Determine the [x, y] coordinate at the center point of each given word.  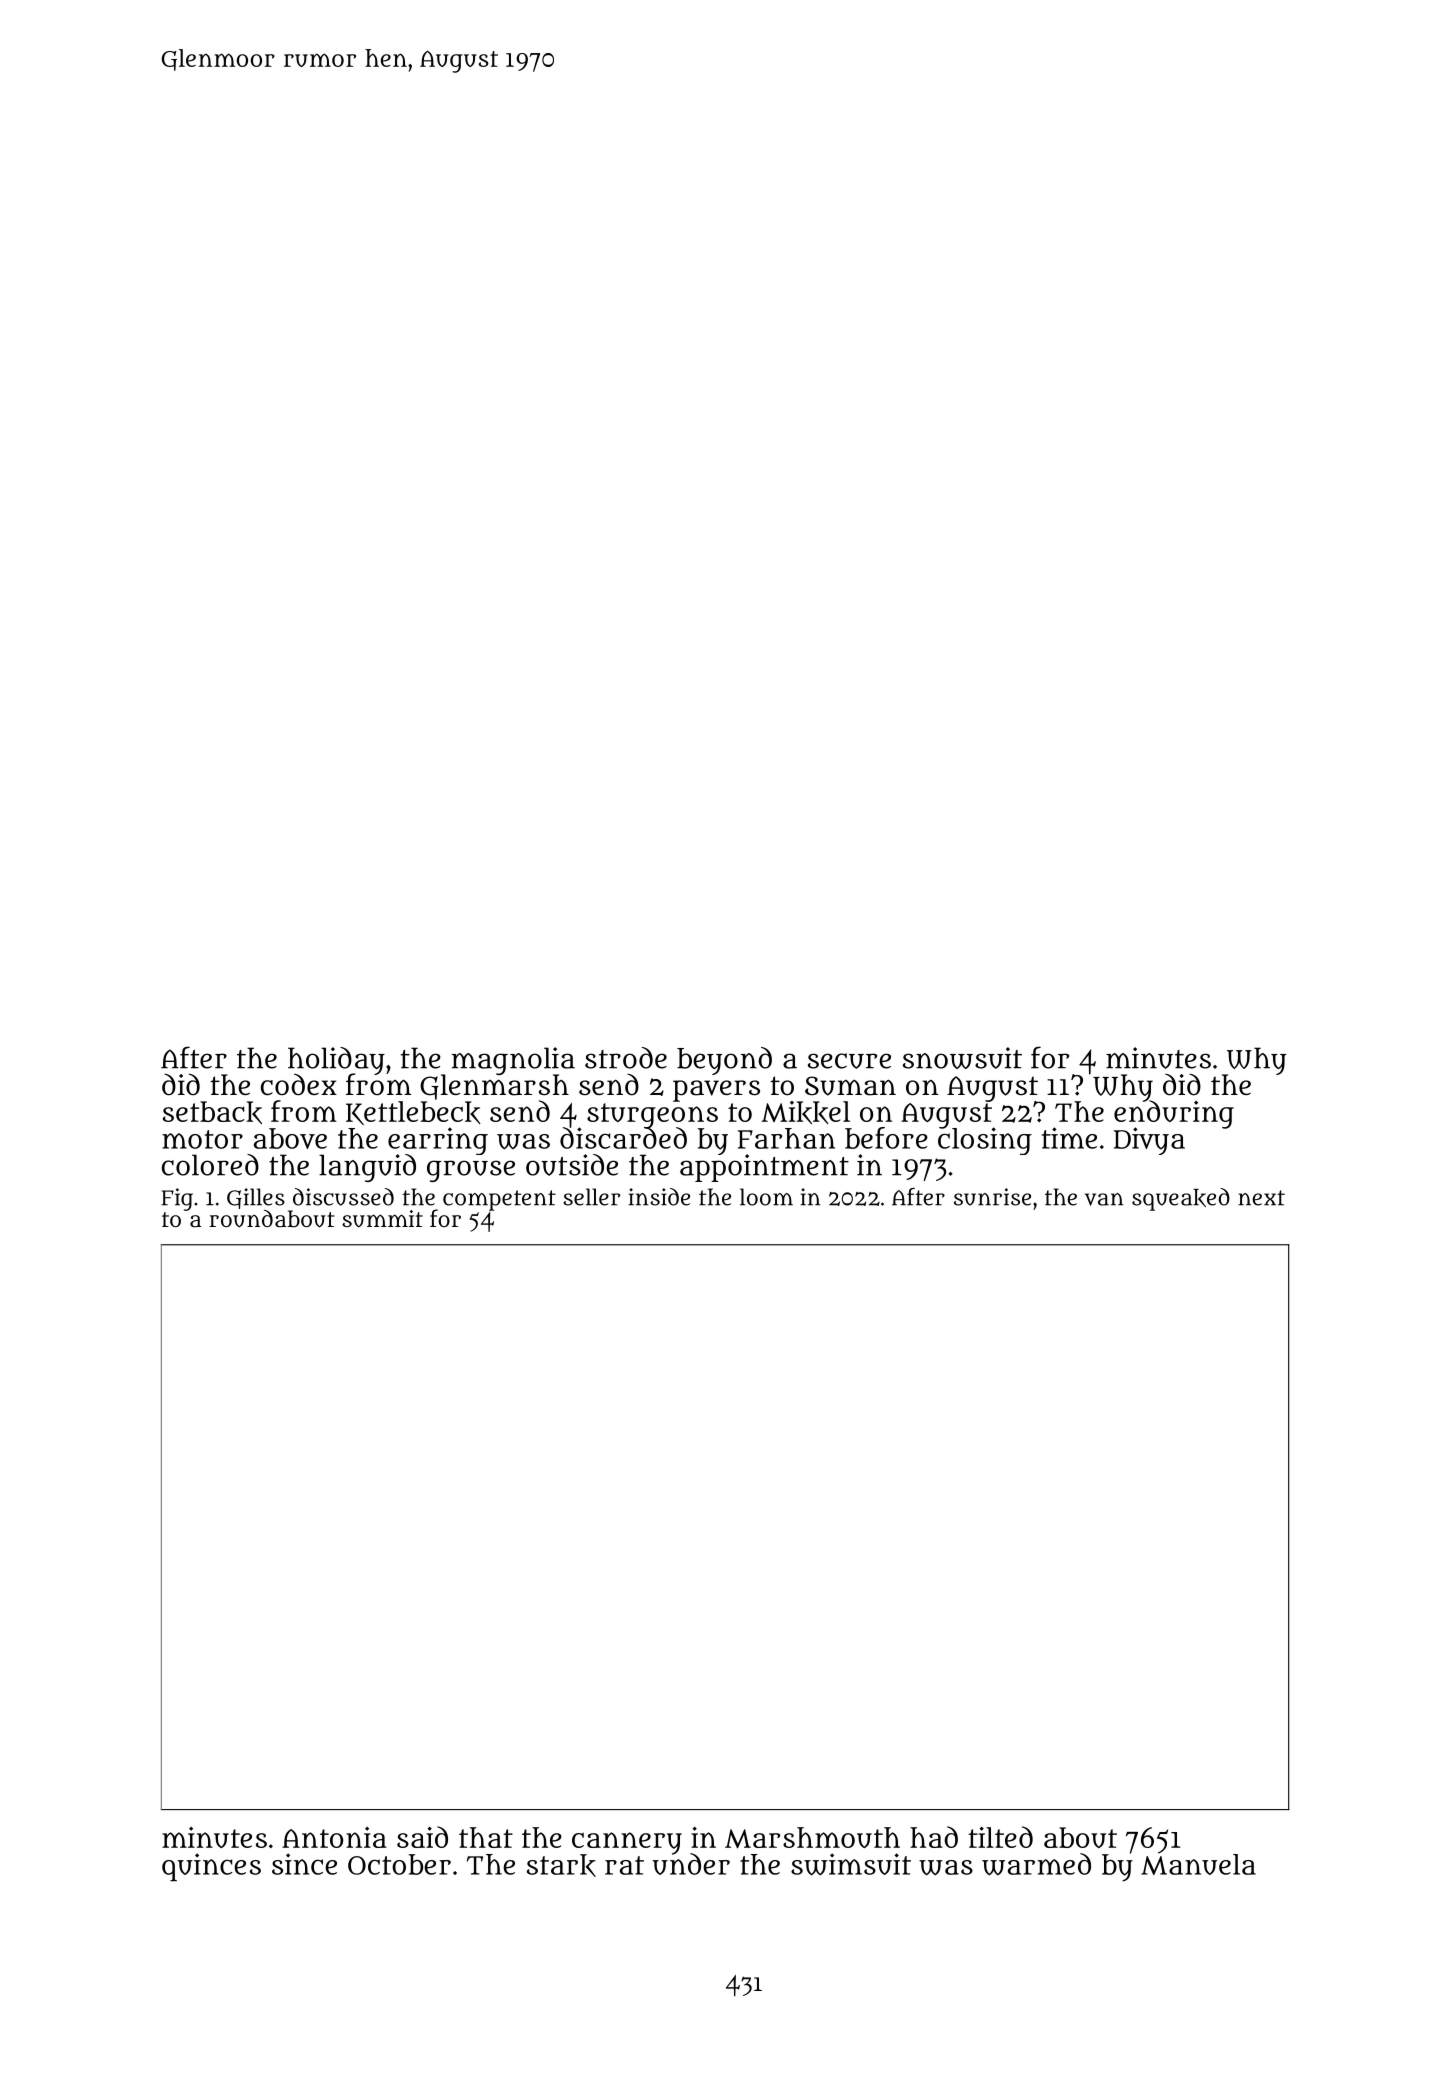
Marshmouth [812, 1838]
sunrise [992, 1197]
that [486, 1837]
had [934, 1837]
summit [382, 1219]
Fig [177, 1199]
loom [766, 1197]
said [422, 1837]
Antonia [334, 1837]
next [1261, 1198]
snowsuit [962, 1058]
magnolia [513, 1061]
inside [659, 1197]
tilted [1000, 1837]
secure [849, 1061]
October [399, 1864]
